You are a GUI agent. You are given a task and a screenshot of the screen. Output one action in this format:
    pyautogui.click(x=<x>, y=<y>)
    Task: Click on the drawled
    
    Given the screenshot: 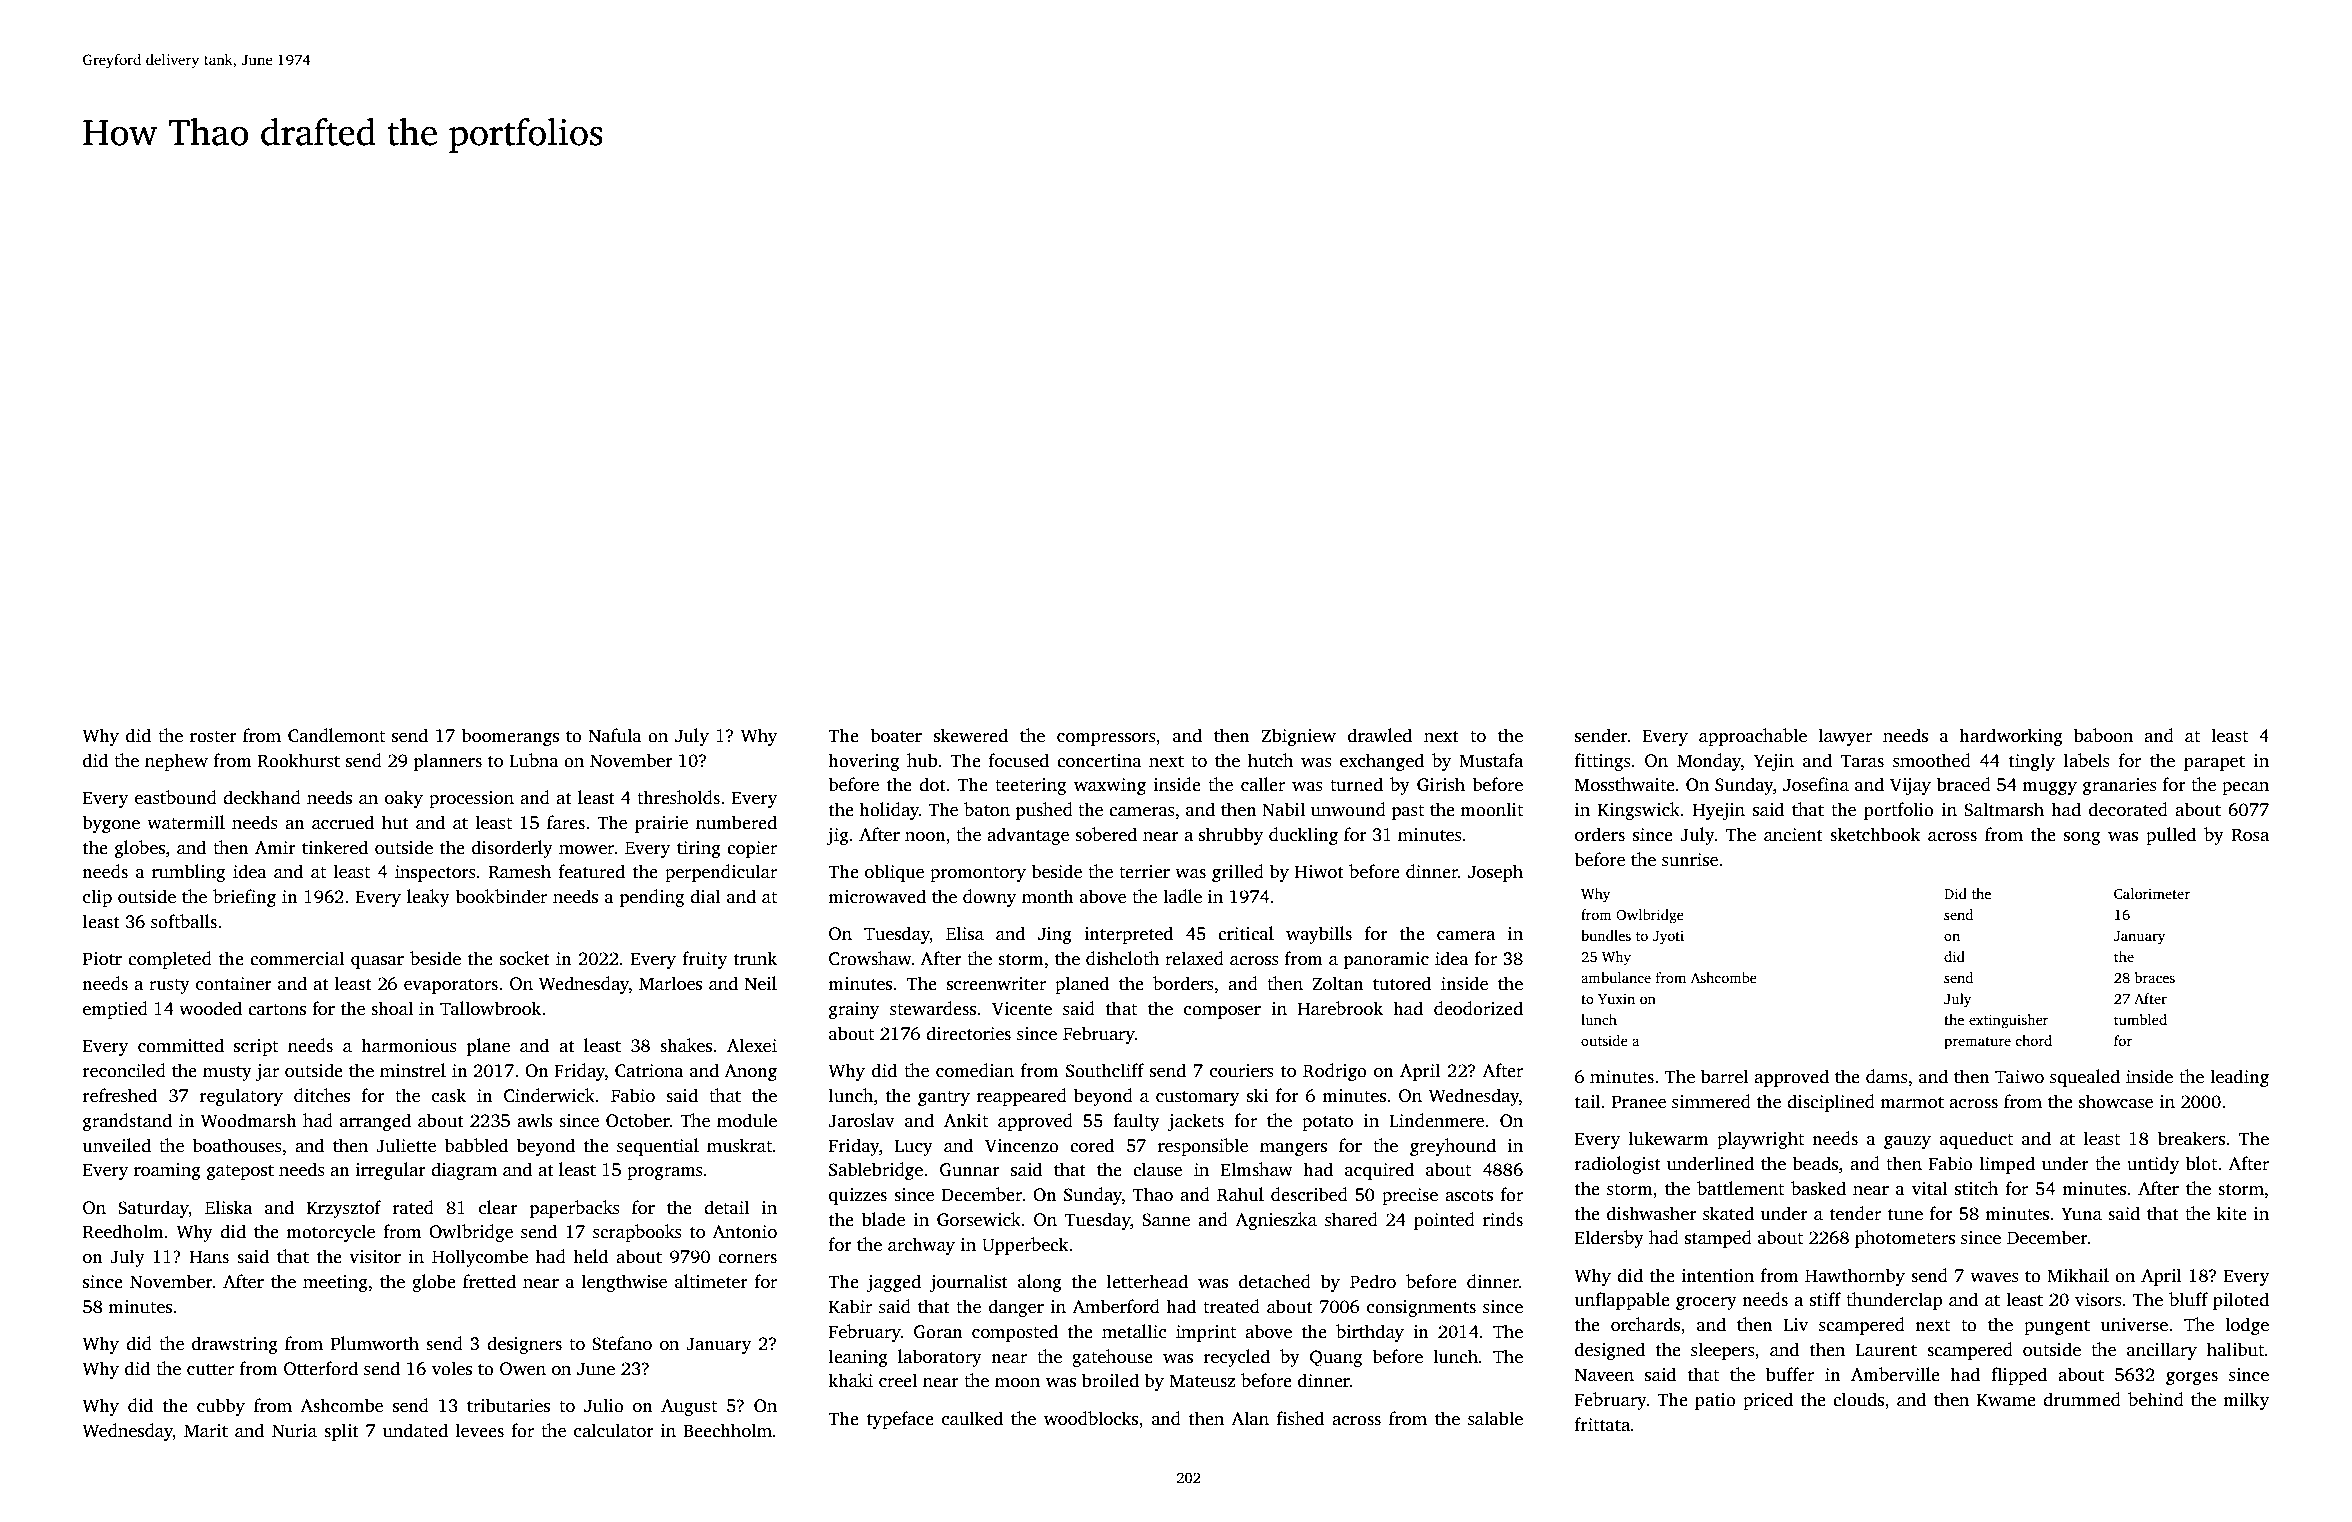 What is the action you would take?
    pyautogui.click(x=1380, y=735)
